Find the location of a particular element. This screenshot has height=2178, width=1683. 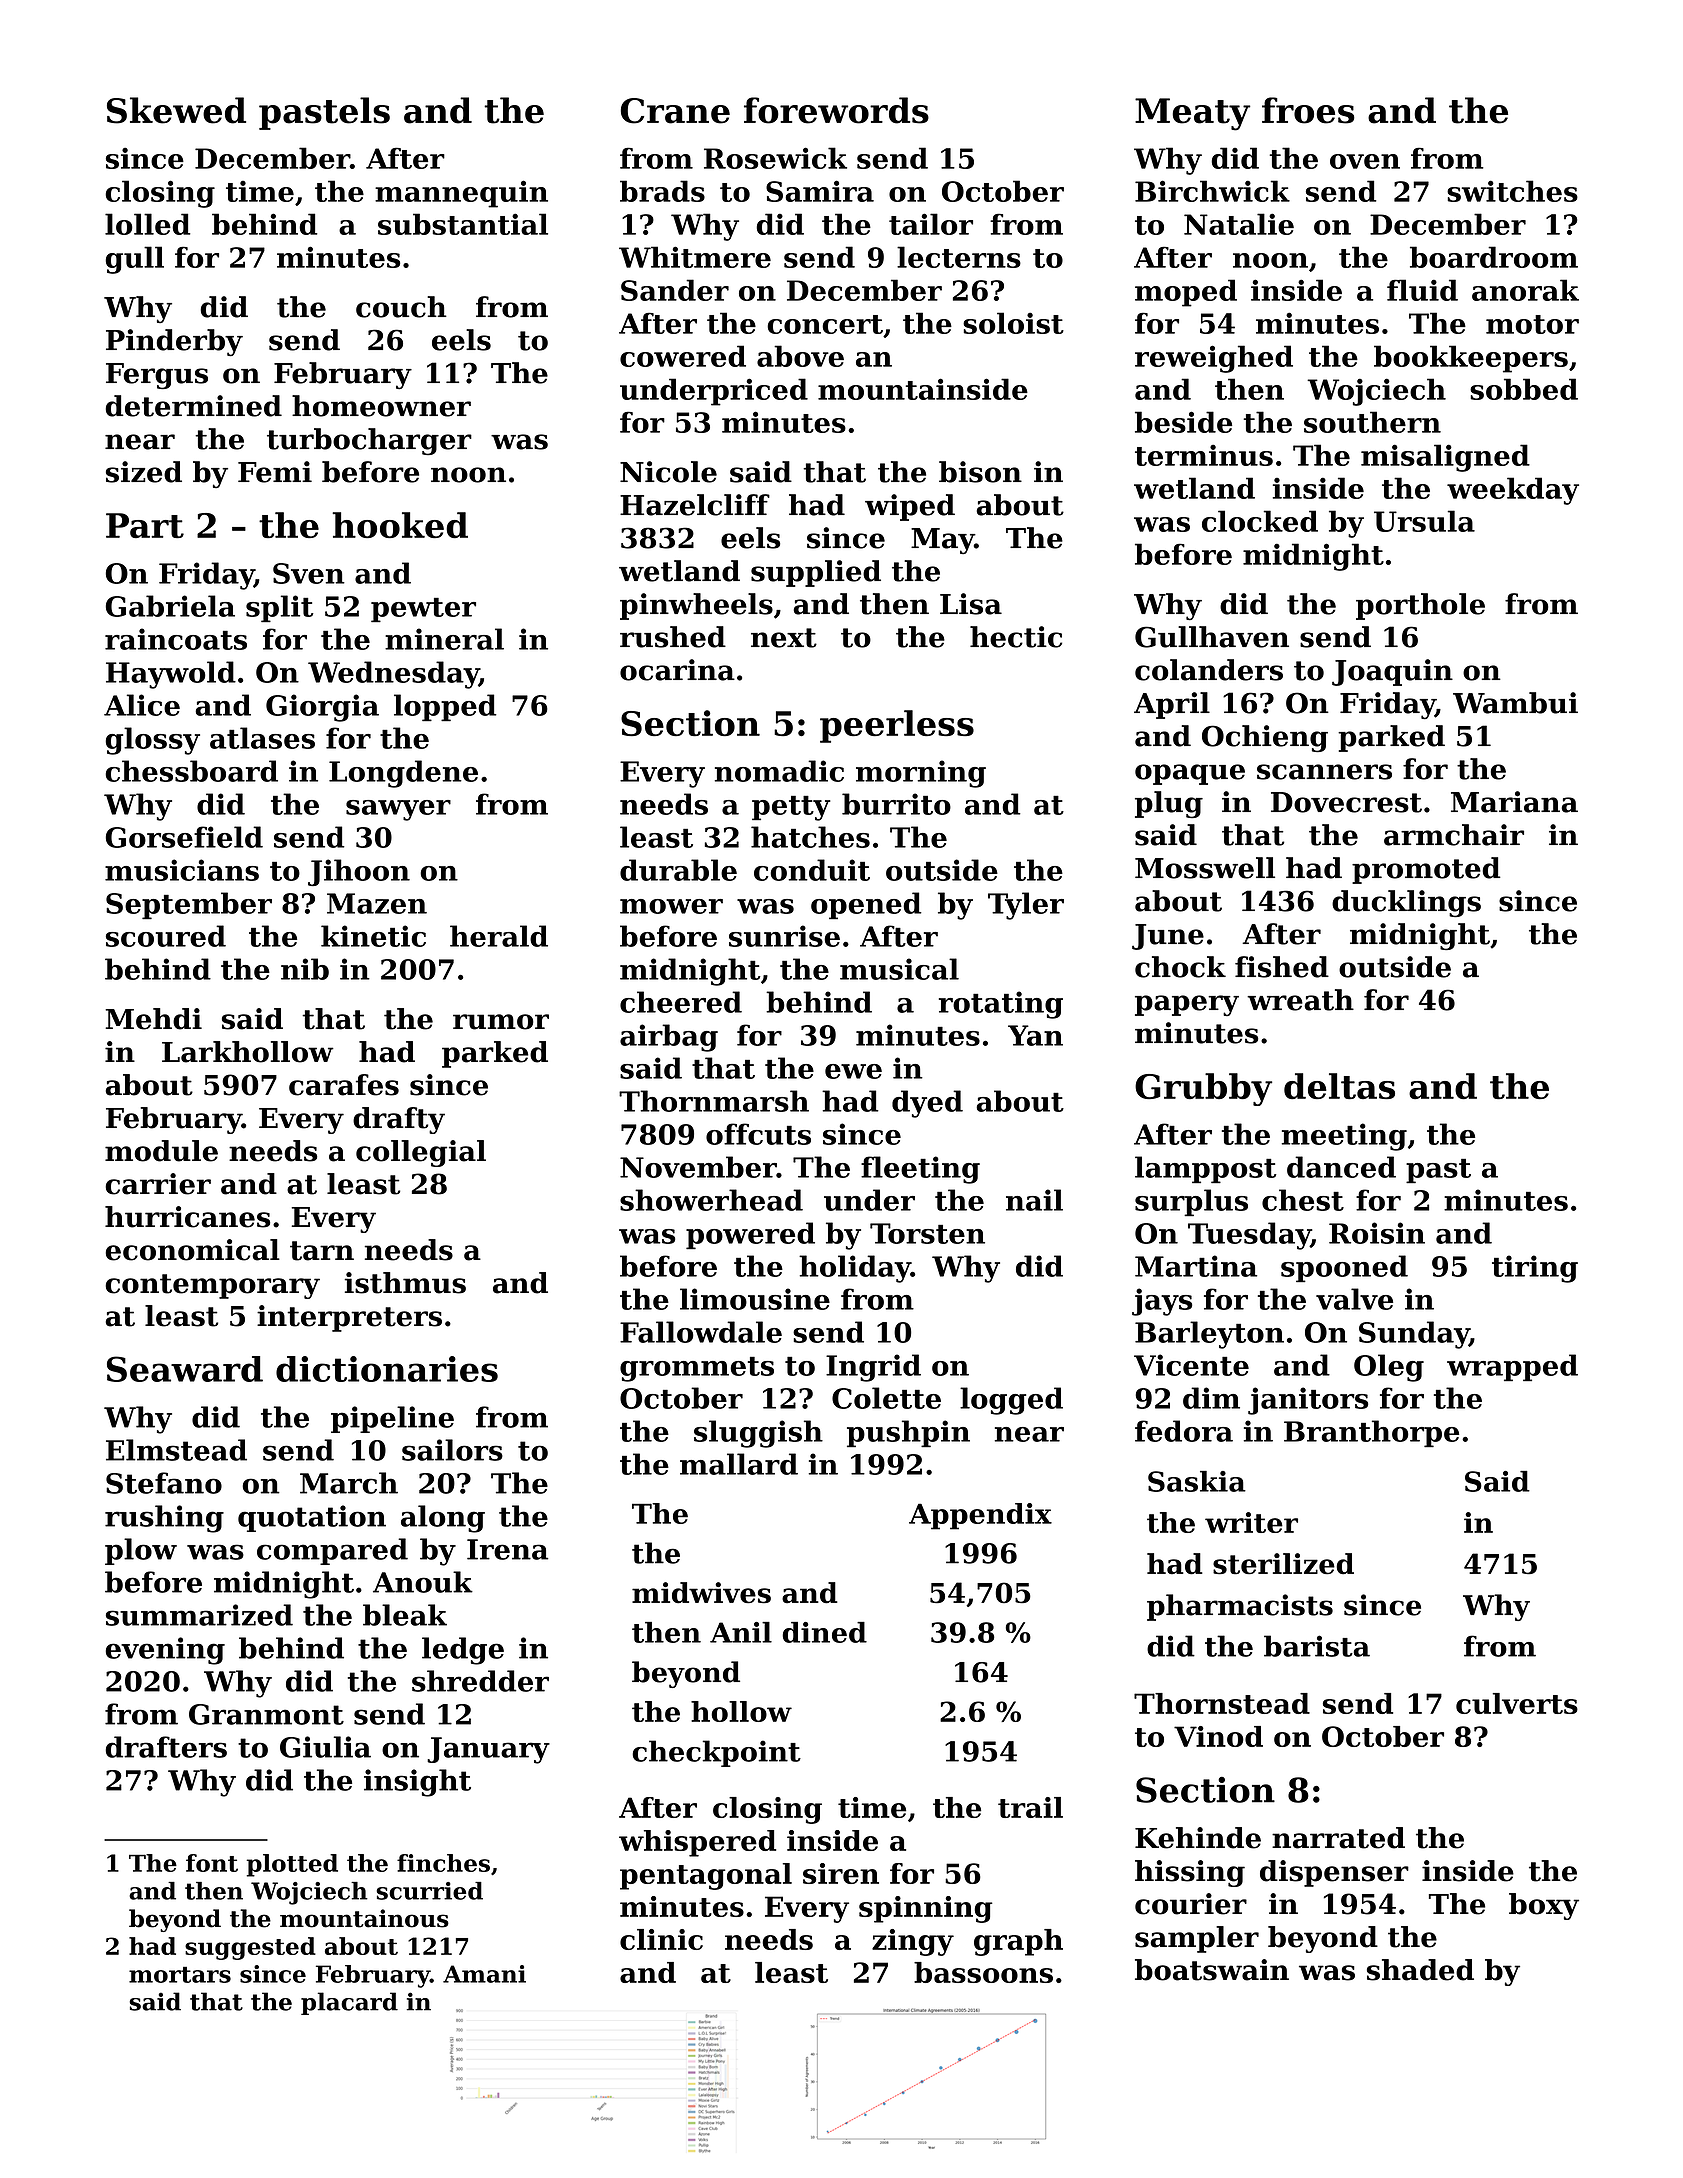

airbag is located at coordinates (669, 1038).
